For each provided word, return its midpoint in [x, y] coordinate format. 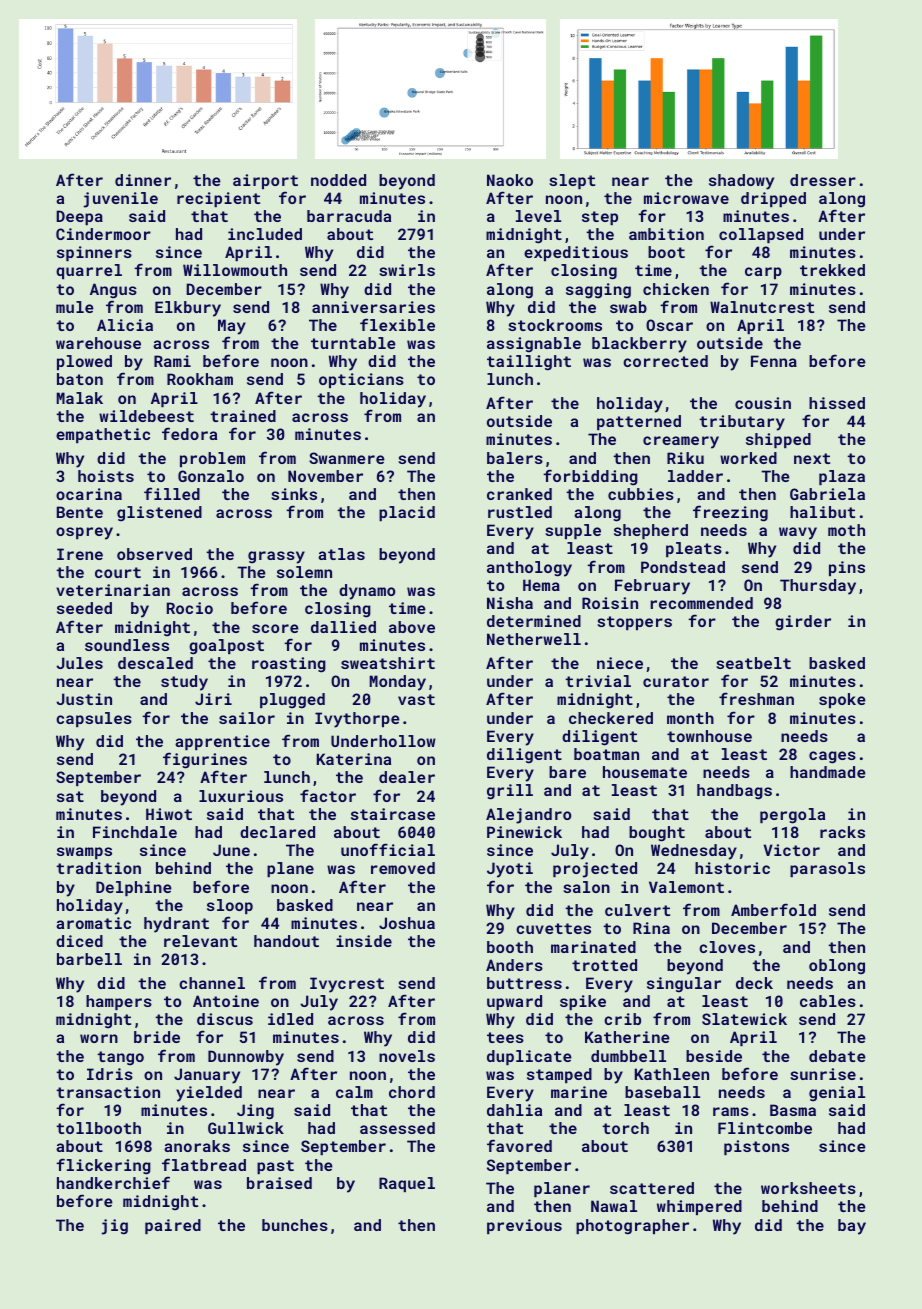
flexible [397, 324]
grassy [276, 557]
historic [732, 868]
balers [515, 458]
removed [403, 868]
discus [225, 1019]
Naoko [510, 180]
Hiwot [169, 814]
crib [622, 1019]
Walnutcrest [762, 307]
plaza [842, 477]
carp [763, 273]
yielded [209, 1094]
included [265, 234]
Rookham [200, 379]
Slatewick [744, 1019]
